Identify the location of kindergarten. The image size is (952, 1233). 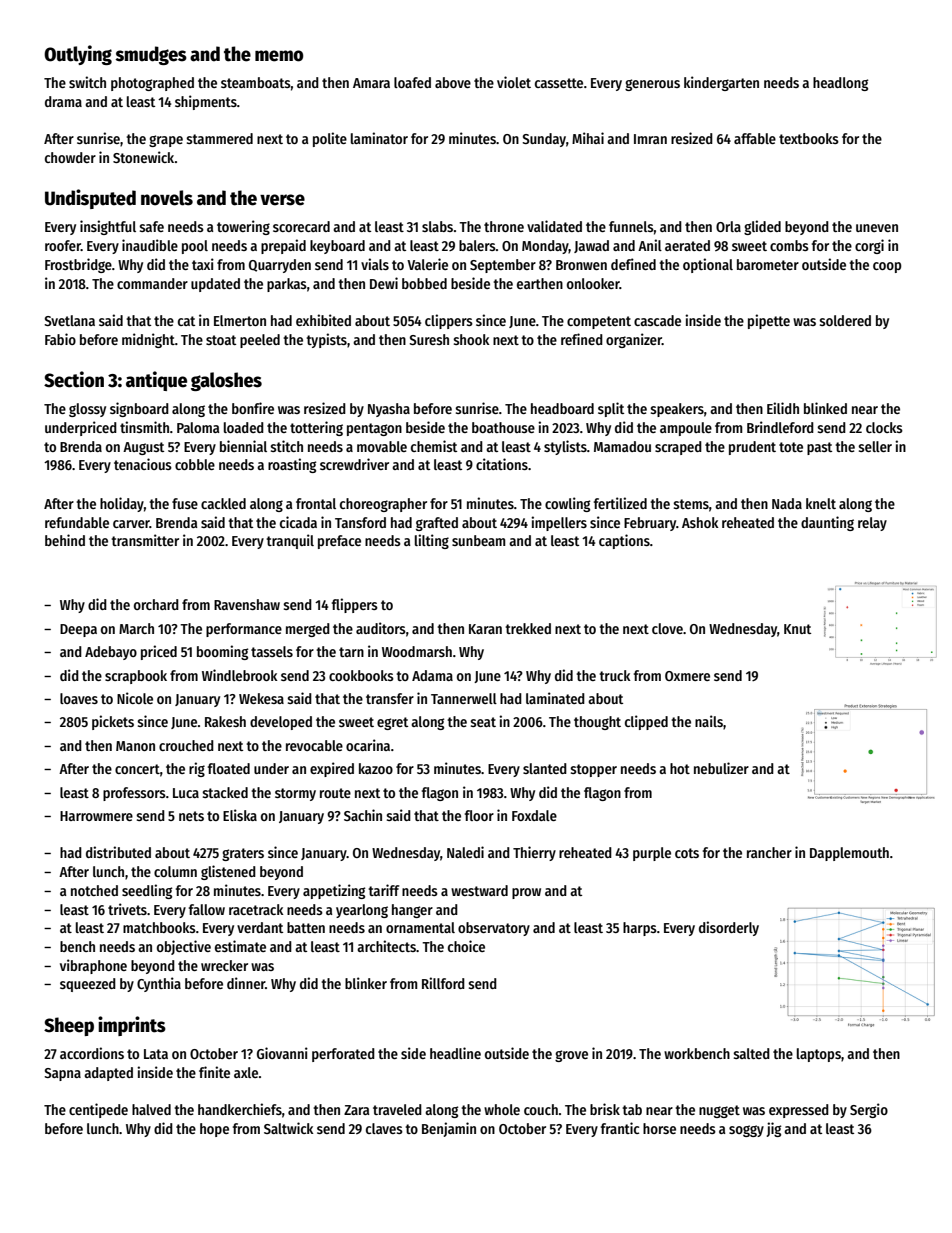
(721, 83).
